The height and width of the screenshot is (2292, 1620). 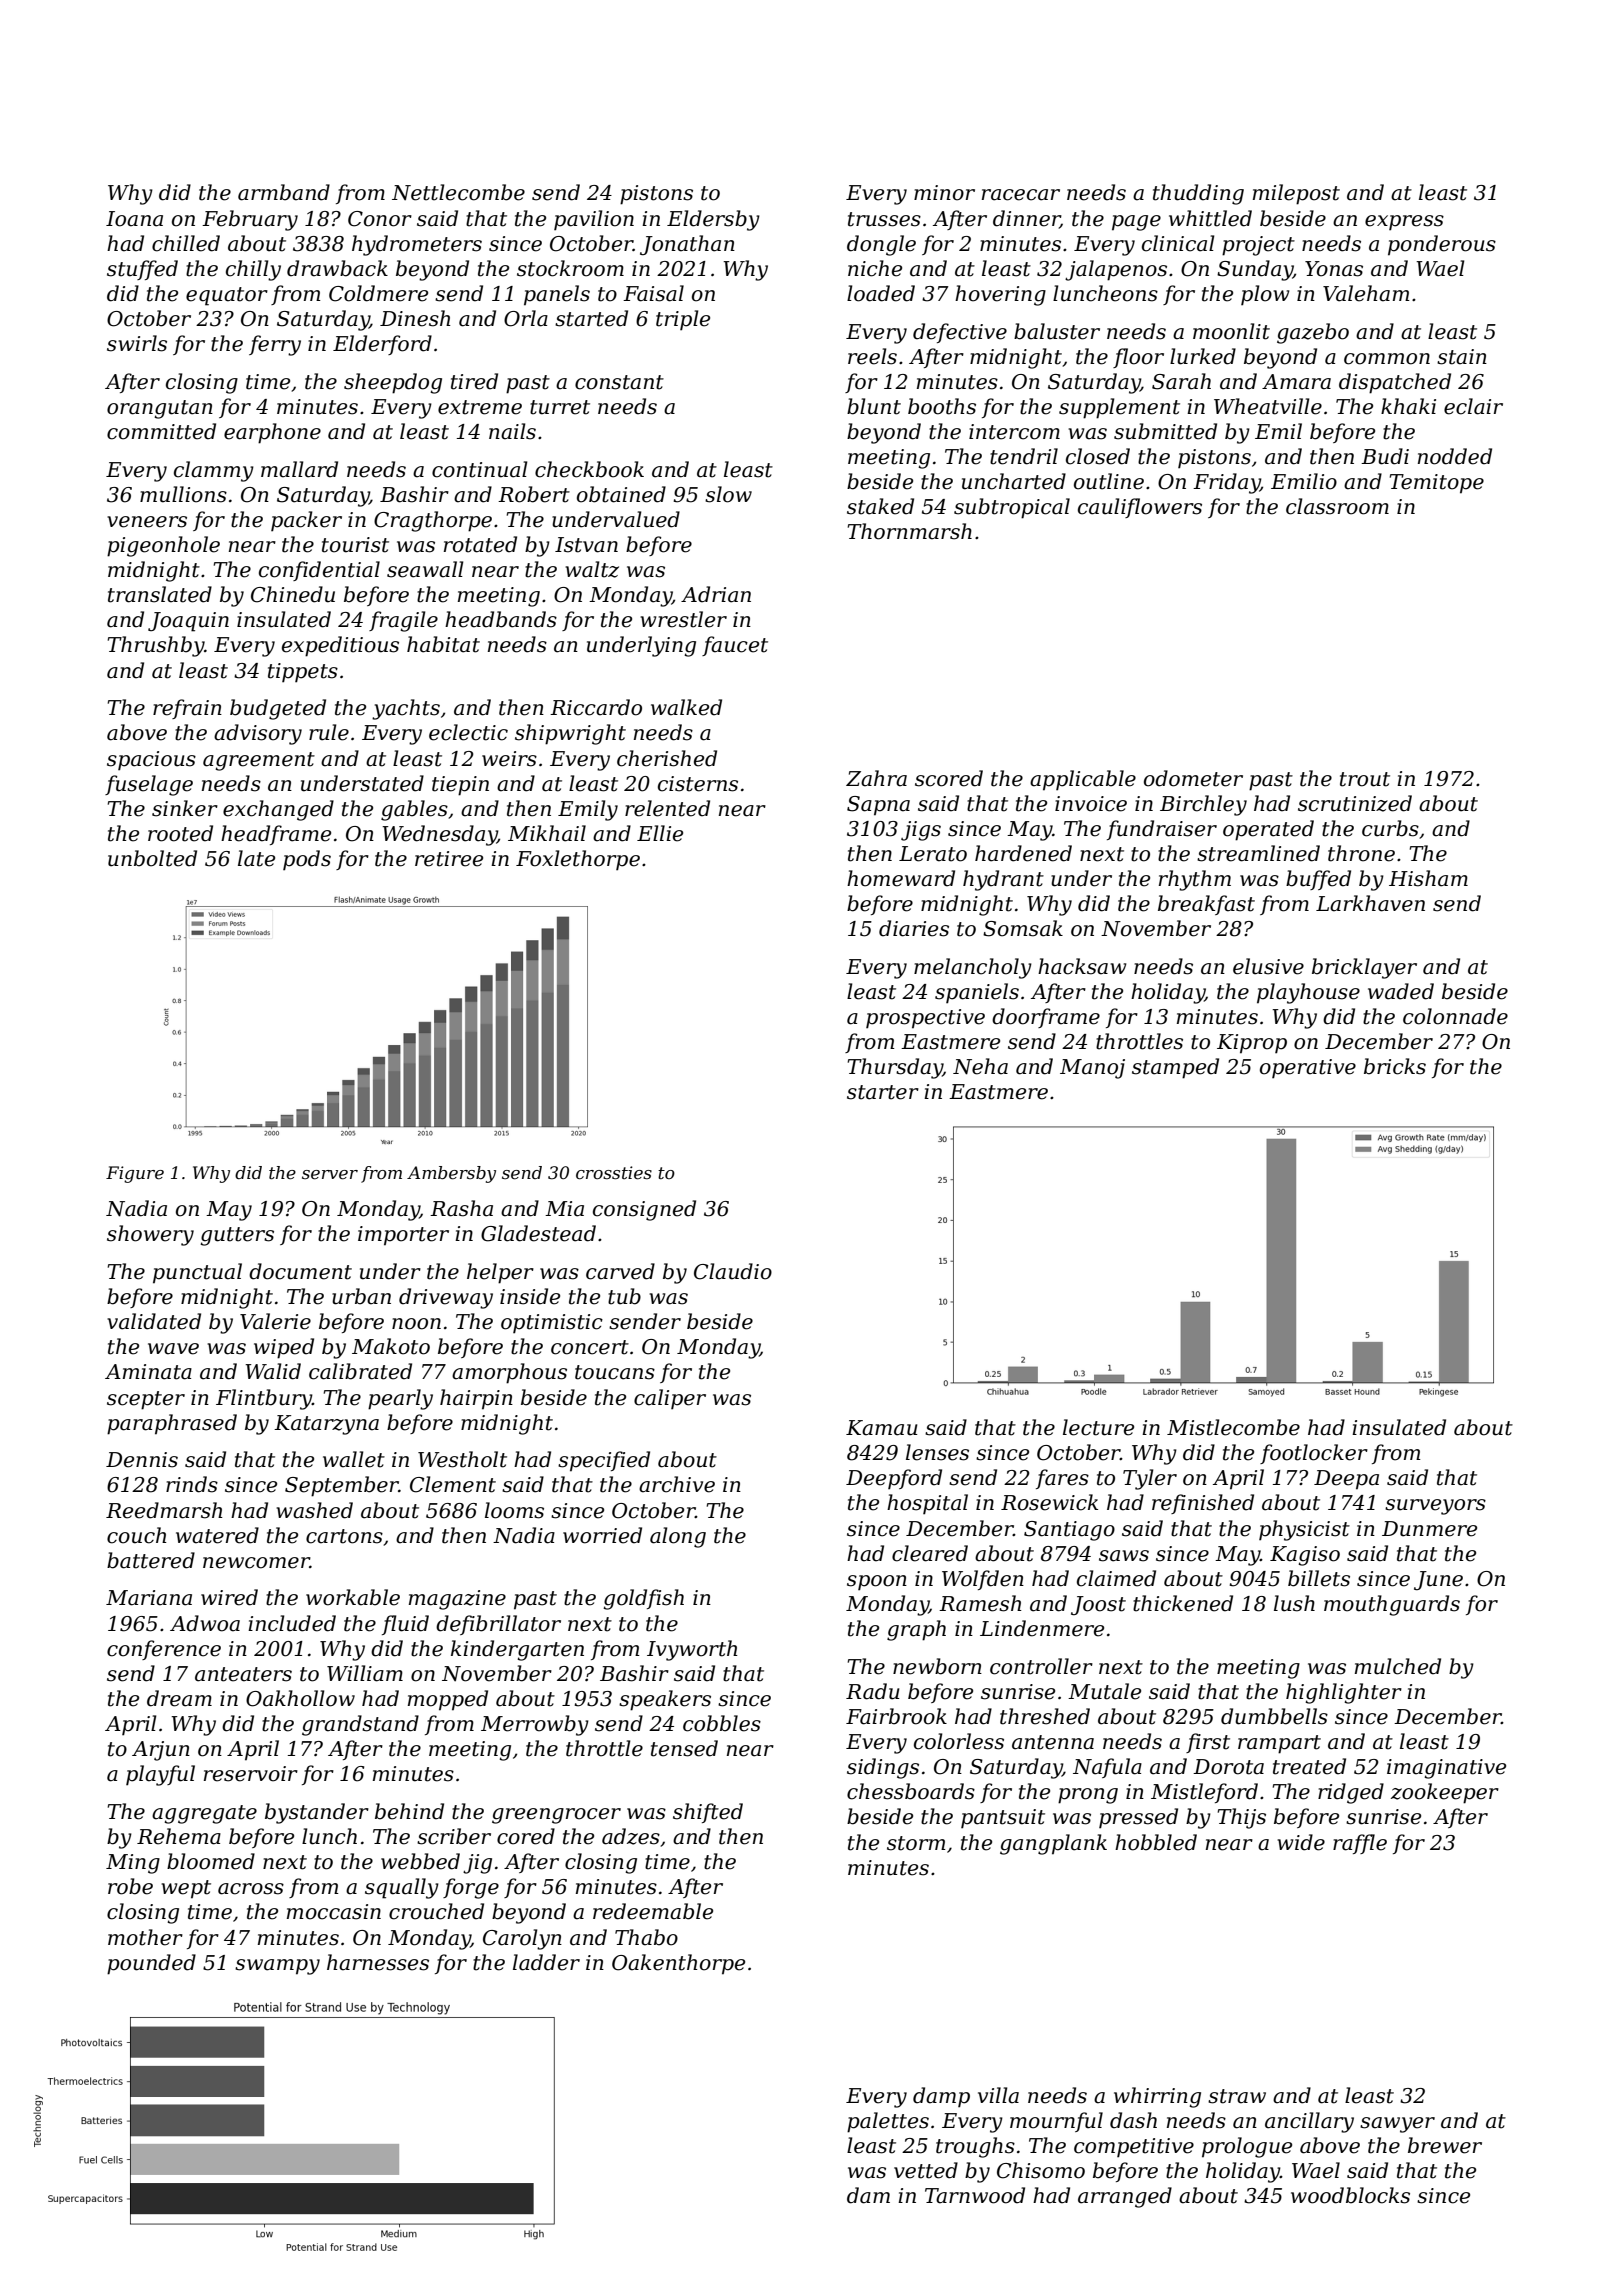 What do you see at coordinates (944, 193) in the screenshot?
I see `minor` at bounding box center [944, 193].
